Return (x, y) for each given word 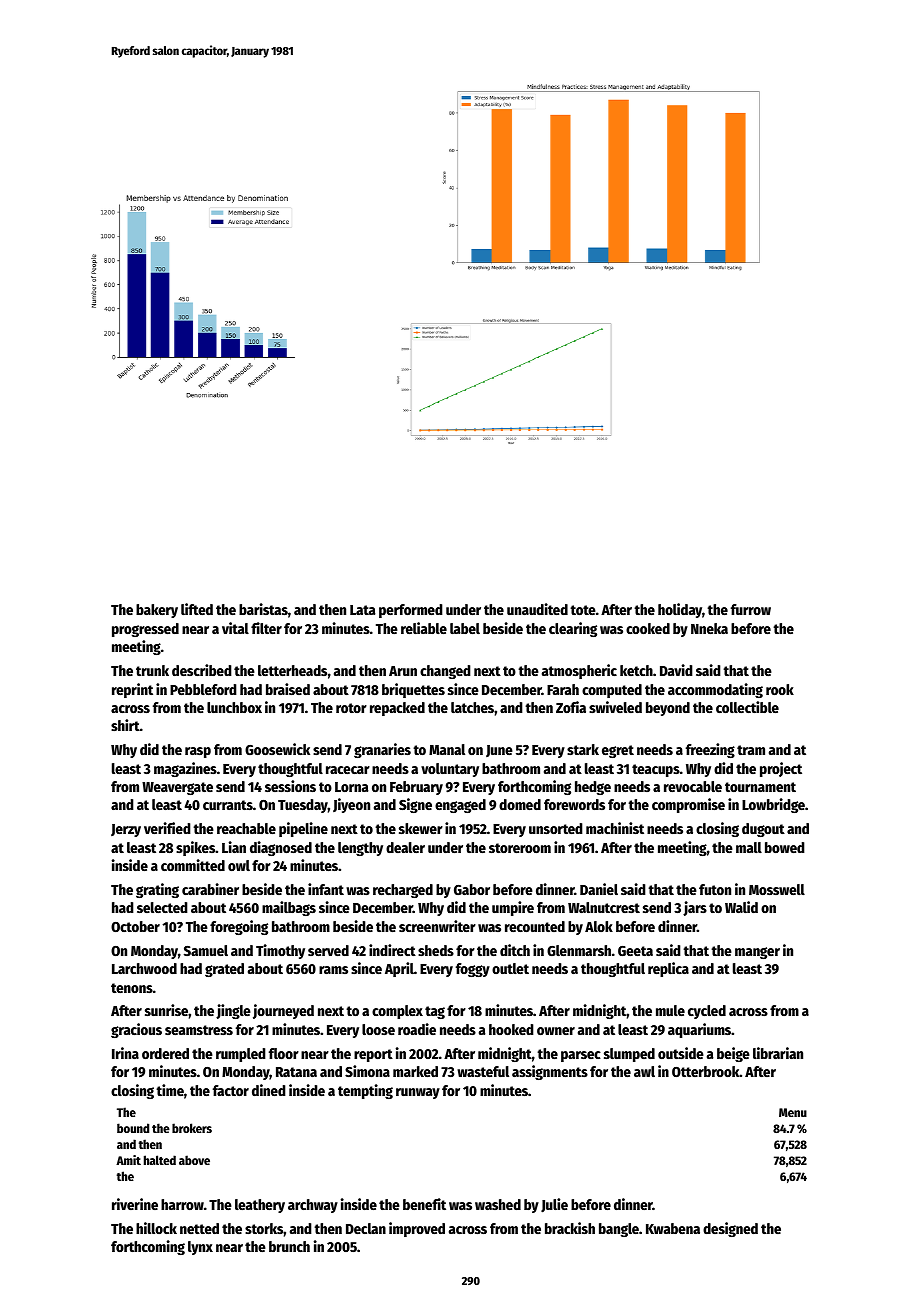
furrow (751, 609)
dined (269, 1090)
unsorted (556, 828)
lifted (197, 609)
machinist (615, 828)
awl (644, 1071)
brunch (289, 1246)
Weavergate (177, 788)
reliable (424, 628)
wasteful (483, 1071)
